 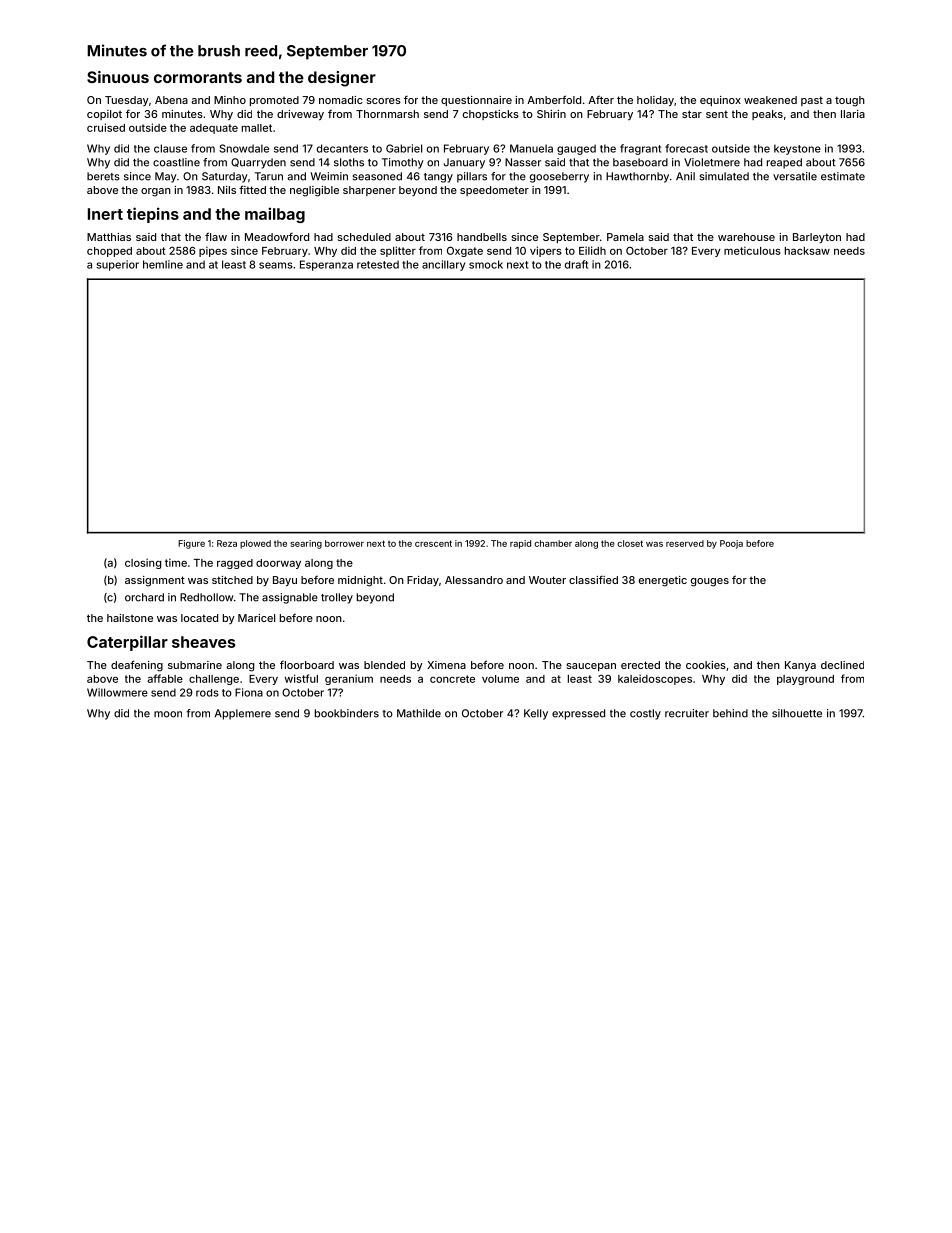 What do you see at coordinates (165, 678) in the image?
I see `affable` at bounding box center [165, 678].
